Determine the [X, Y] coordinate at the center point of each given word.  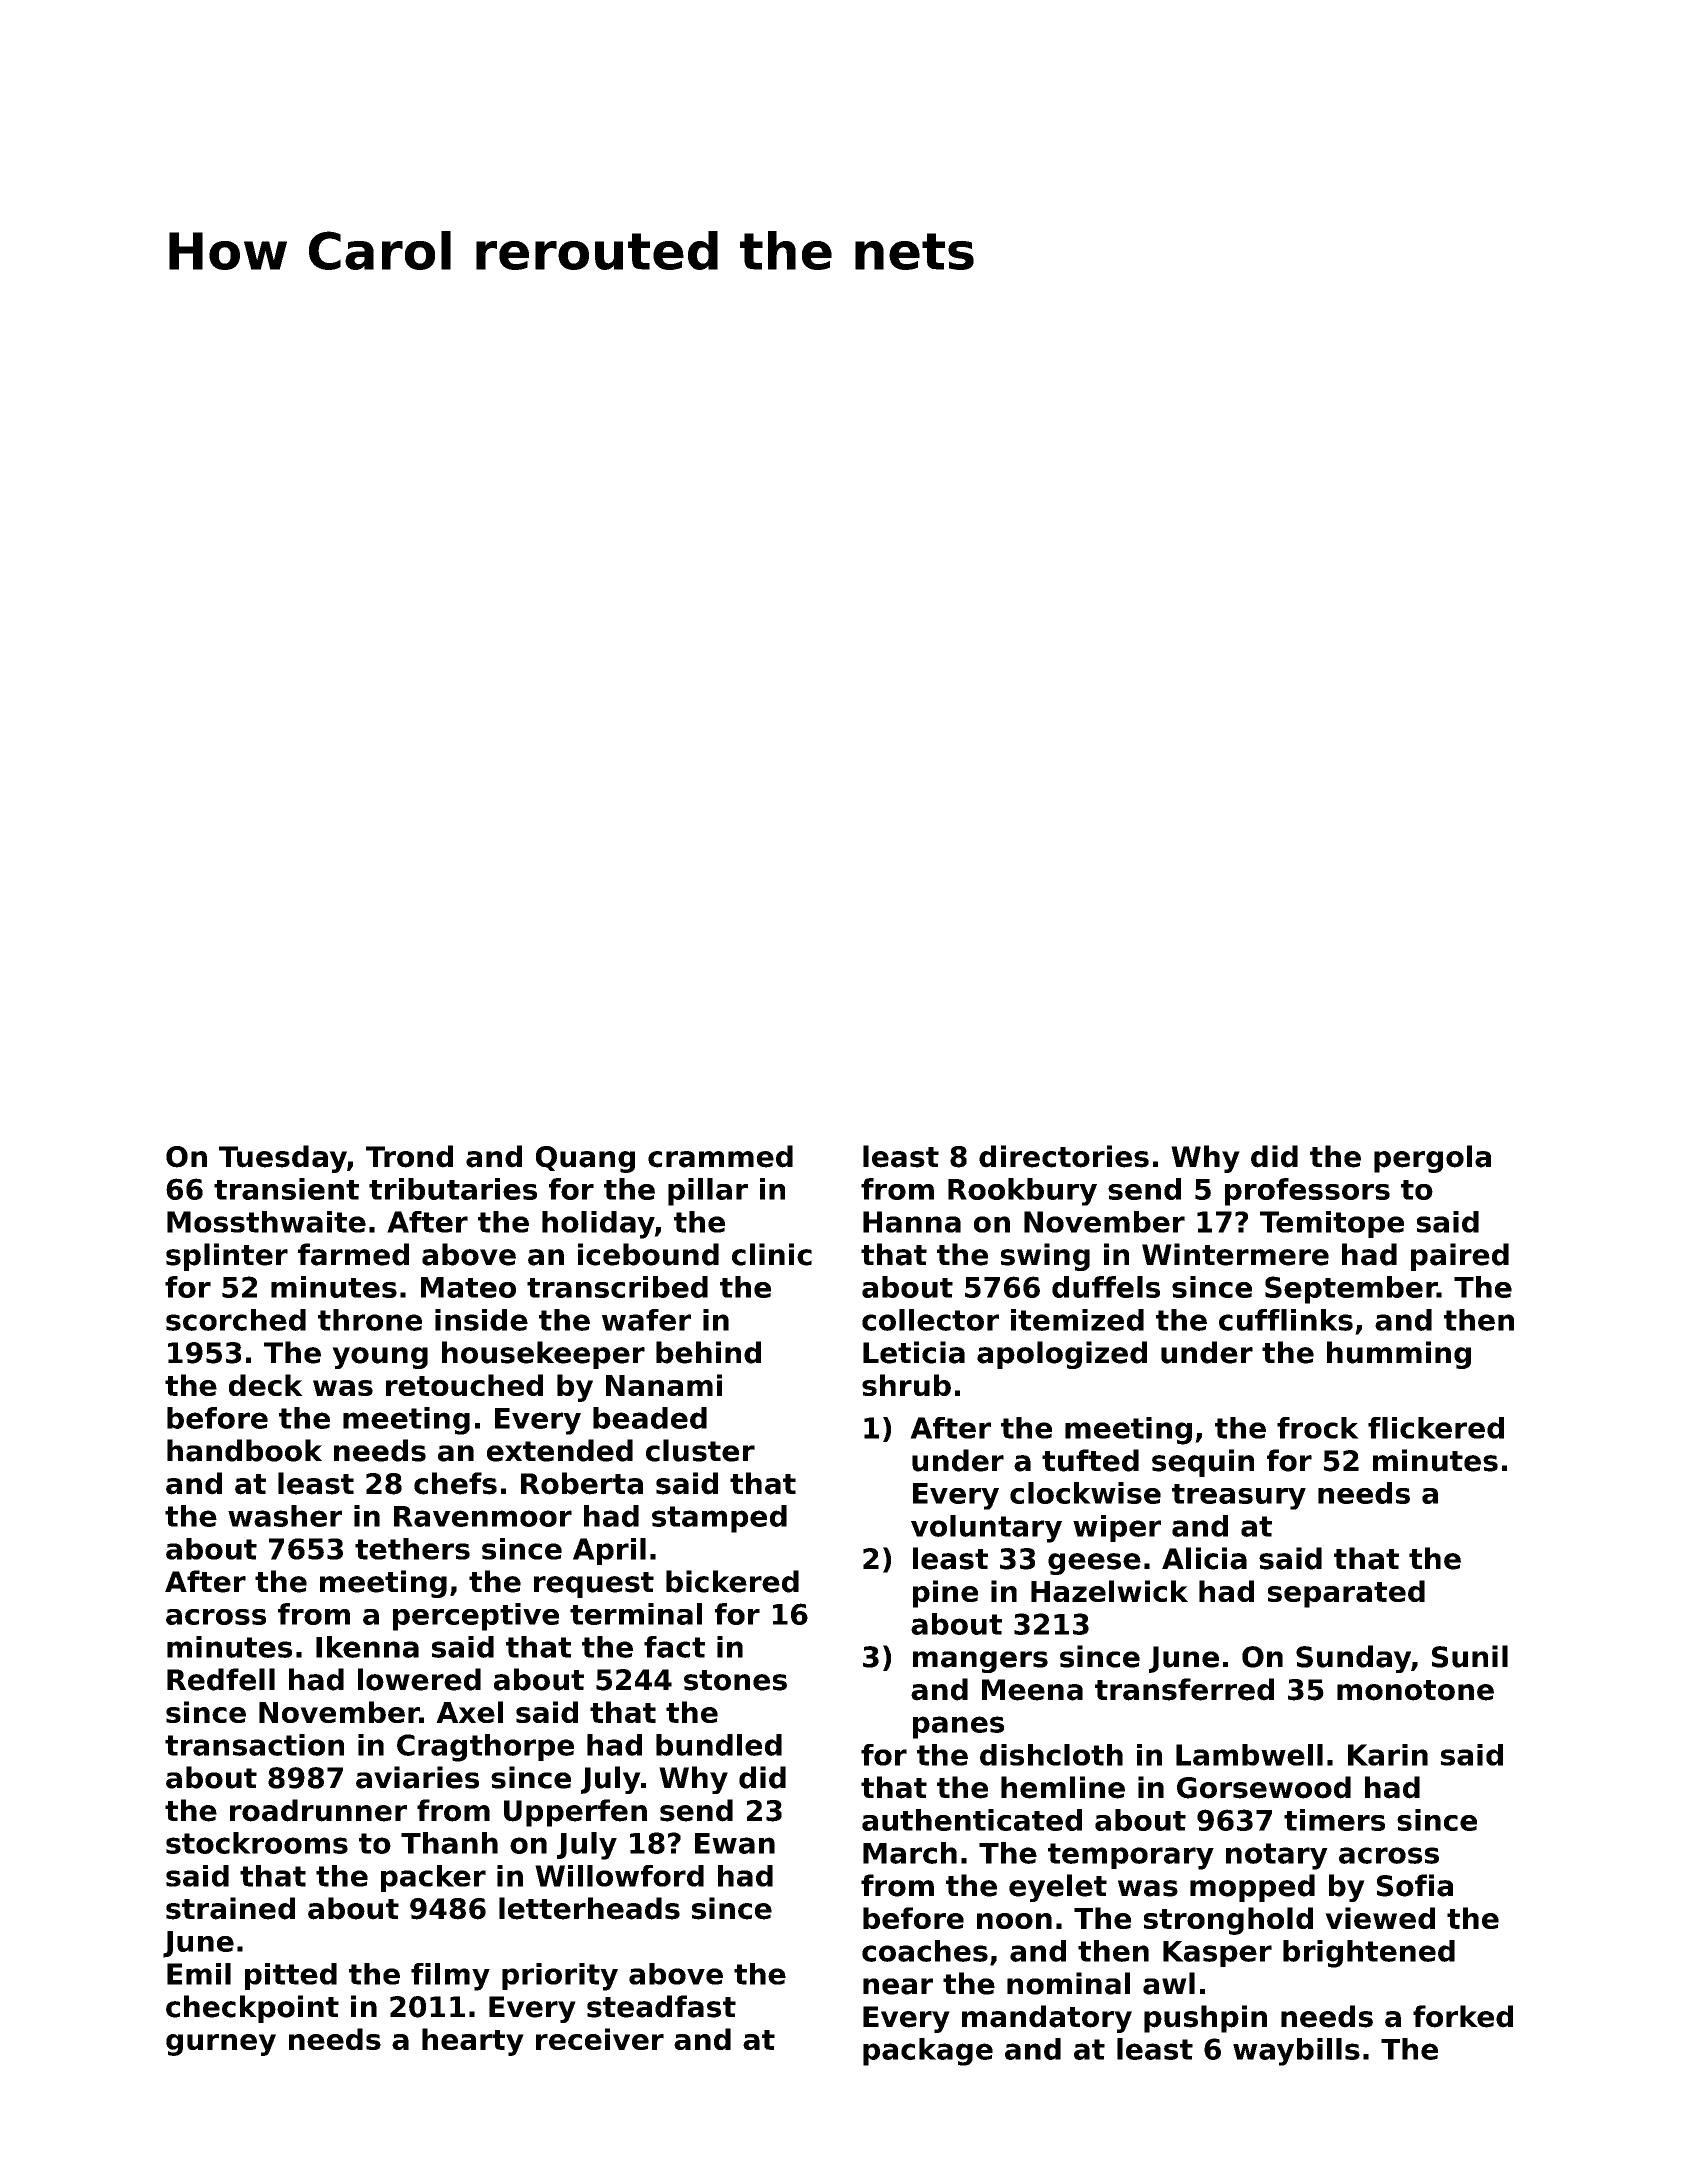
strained [230, 1908]
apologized [1062, 1355]
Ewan [735, 1843]
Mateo [468, 1287]
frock [1318, 1428]
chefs [455, 1483]
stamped [719, 1519]
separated [1346, 1594]
